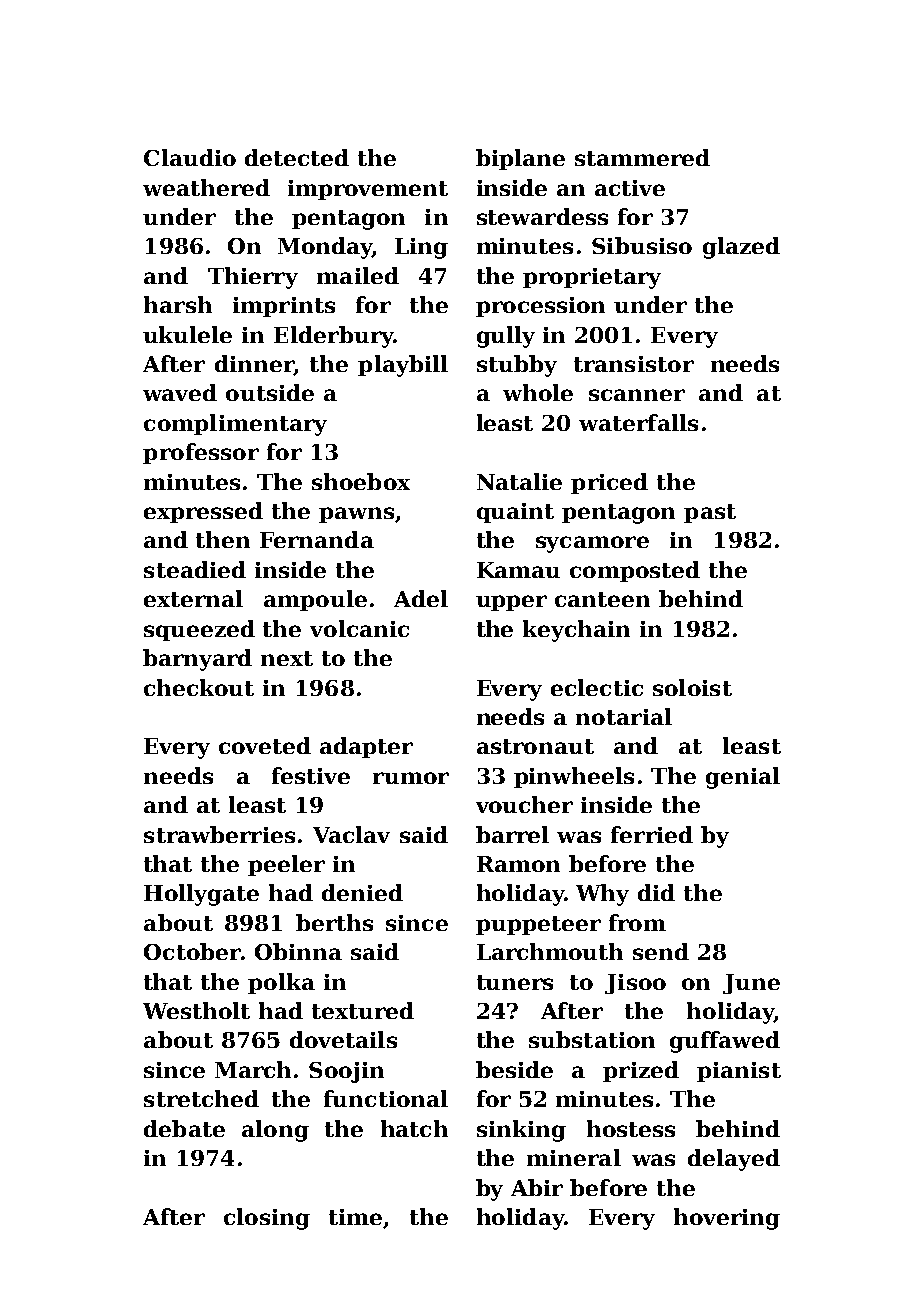 The image size is (924, 1314). Describe the element at coordinates (195, 569) in the screenshot. I see `steadied` at that location.
